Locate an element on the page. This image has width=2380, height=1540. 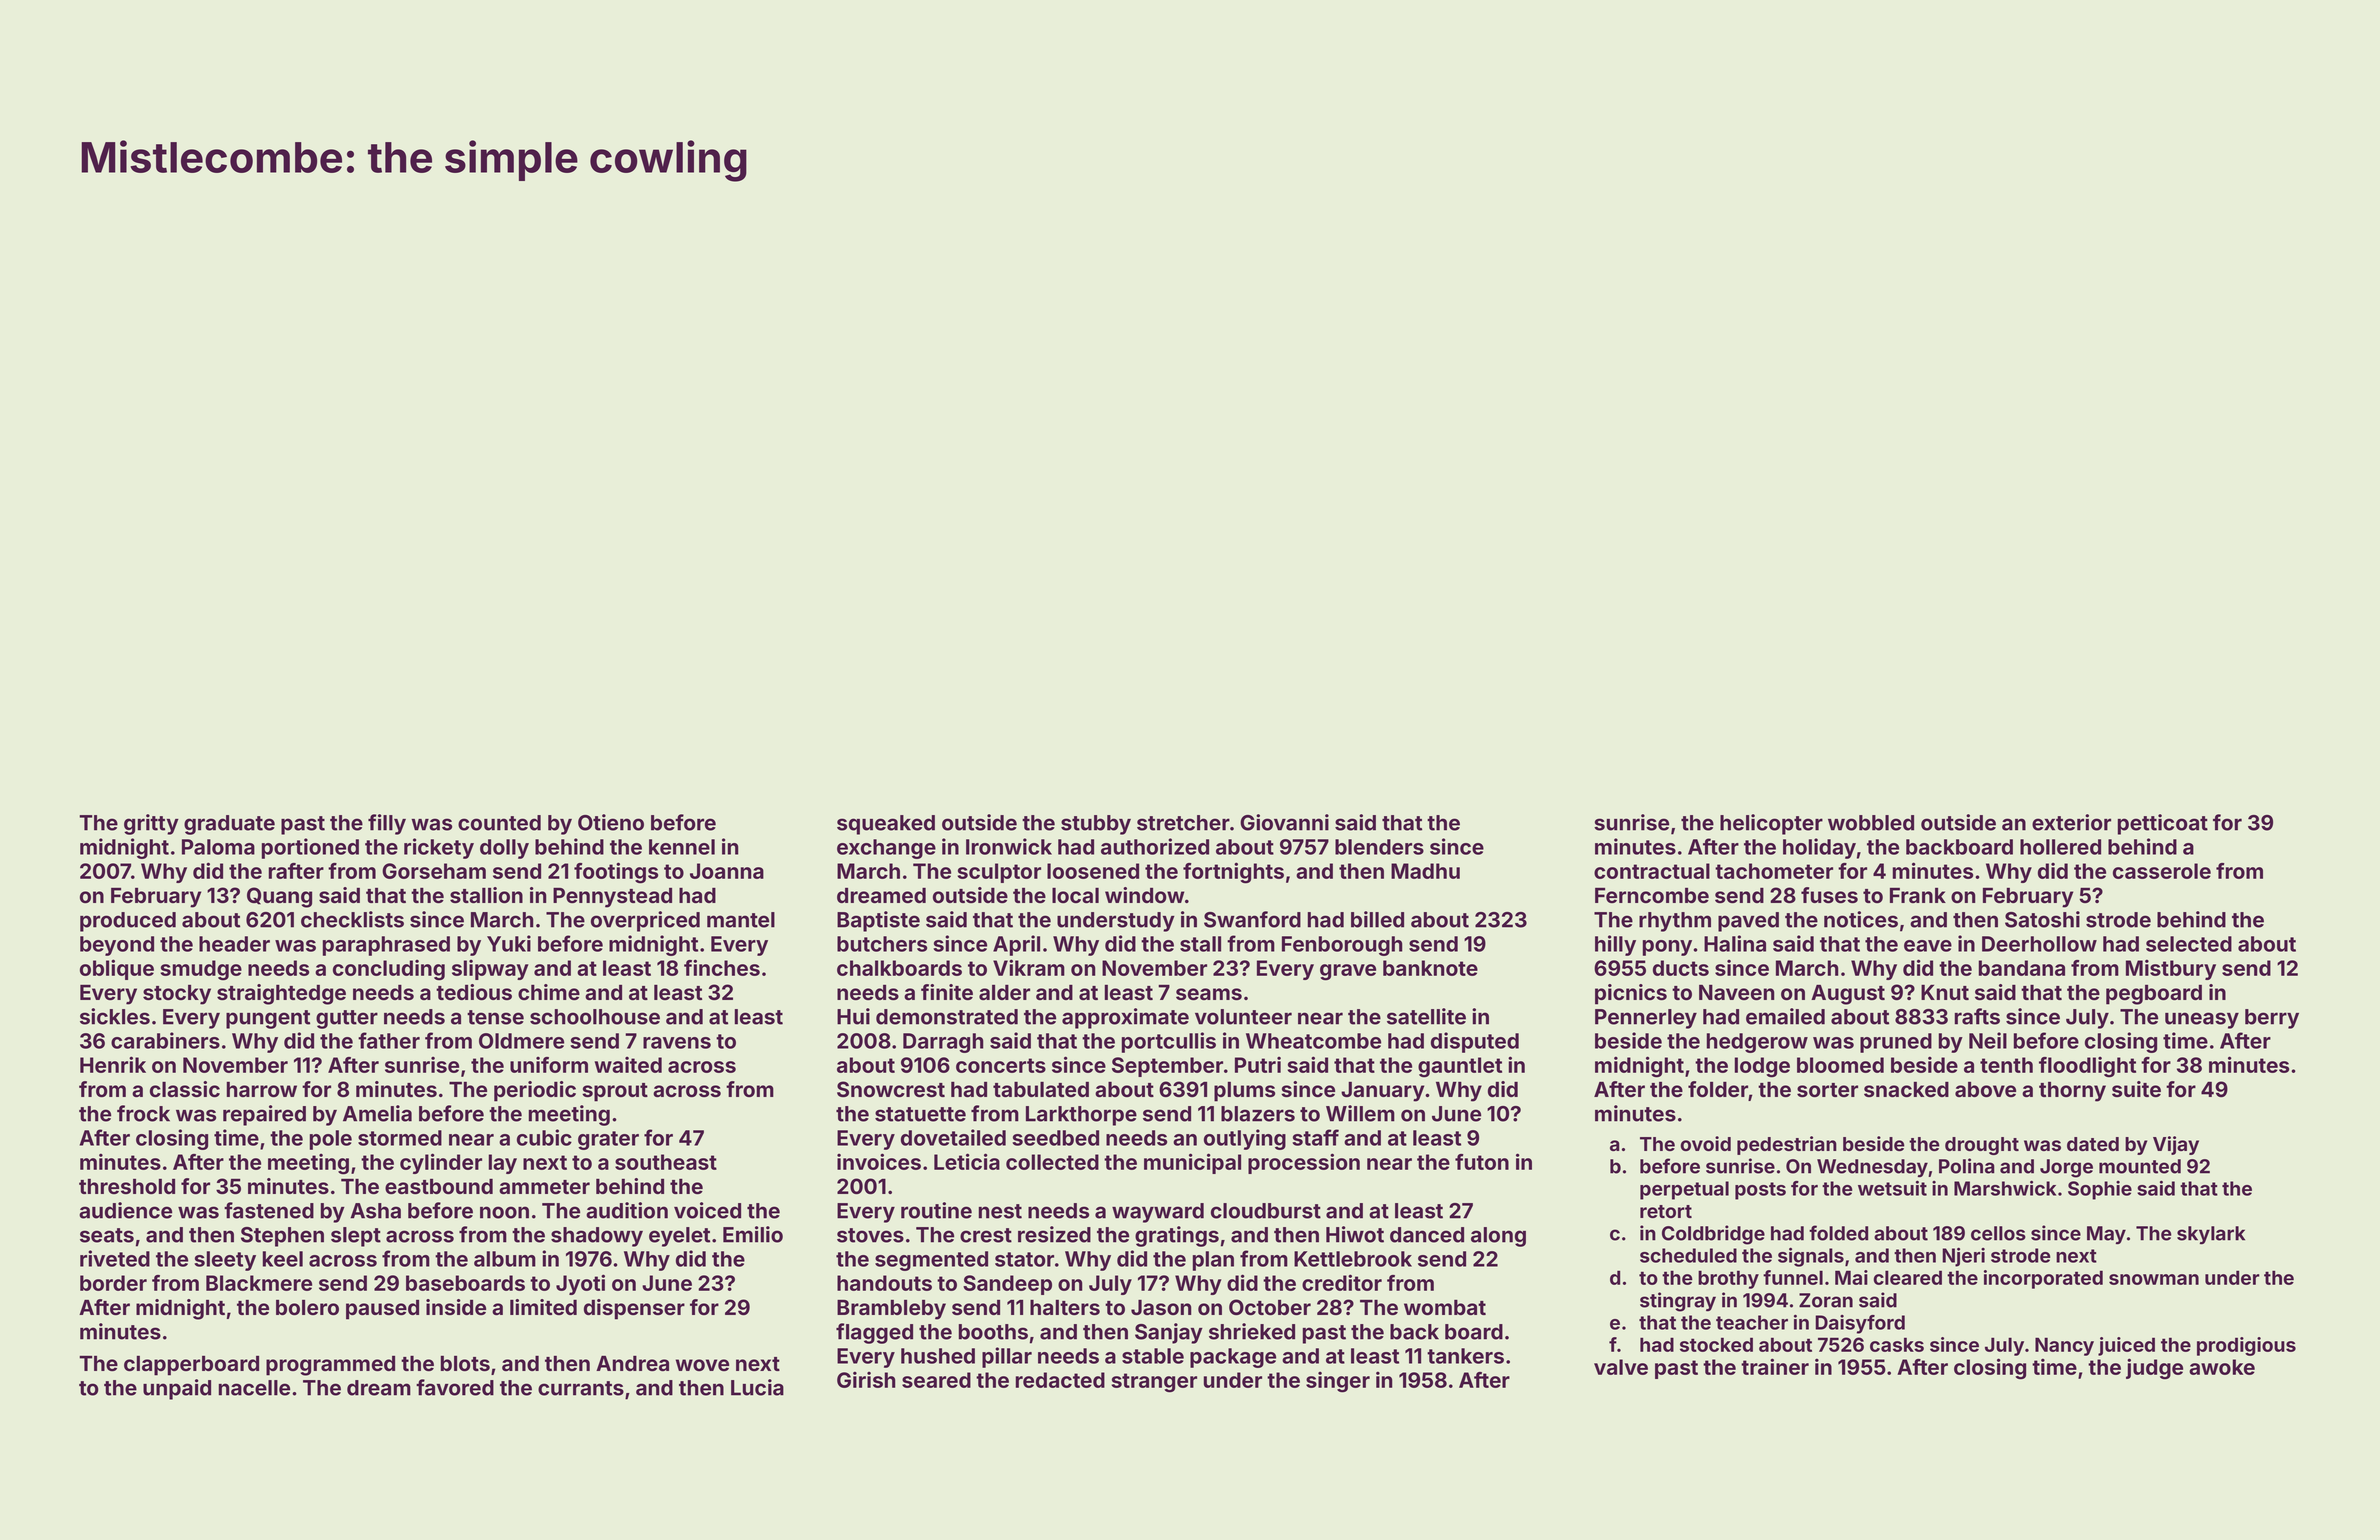
creditor is located at coordinates (1342, 1282).
